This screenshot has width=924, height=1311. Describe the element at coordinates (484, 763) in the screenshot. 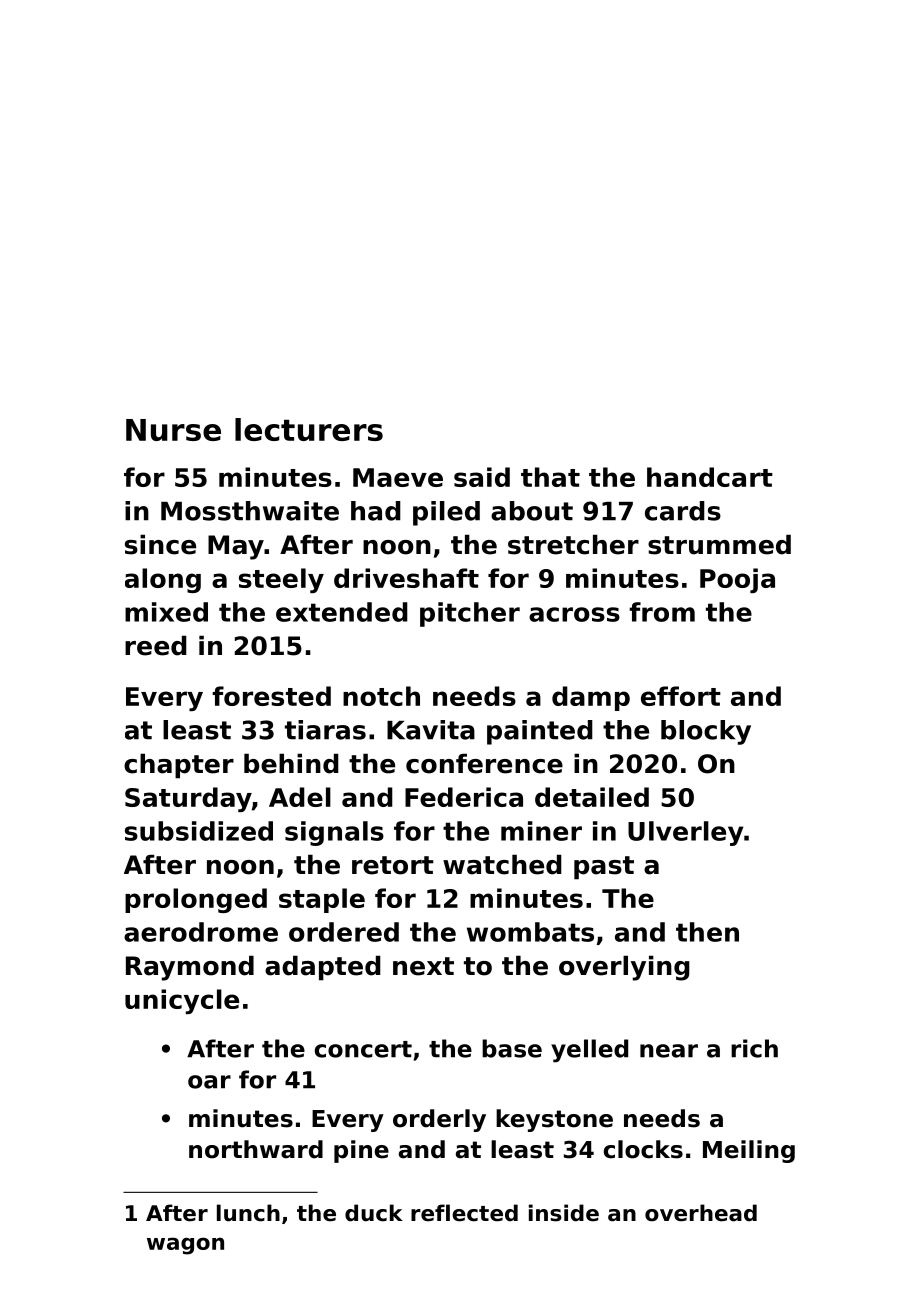

I see `conference` at that location.
